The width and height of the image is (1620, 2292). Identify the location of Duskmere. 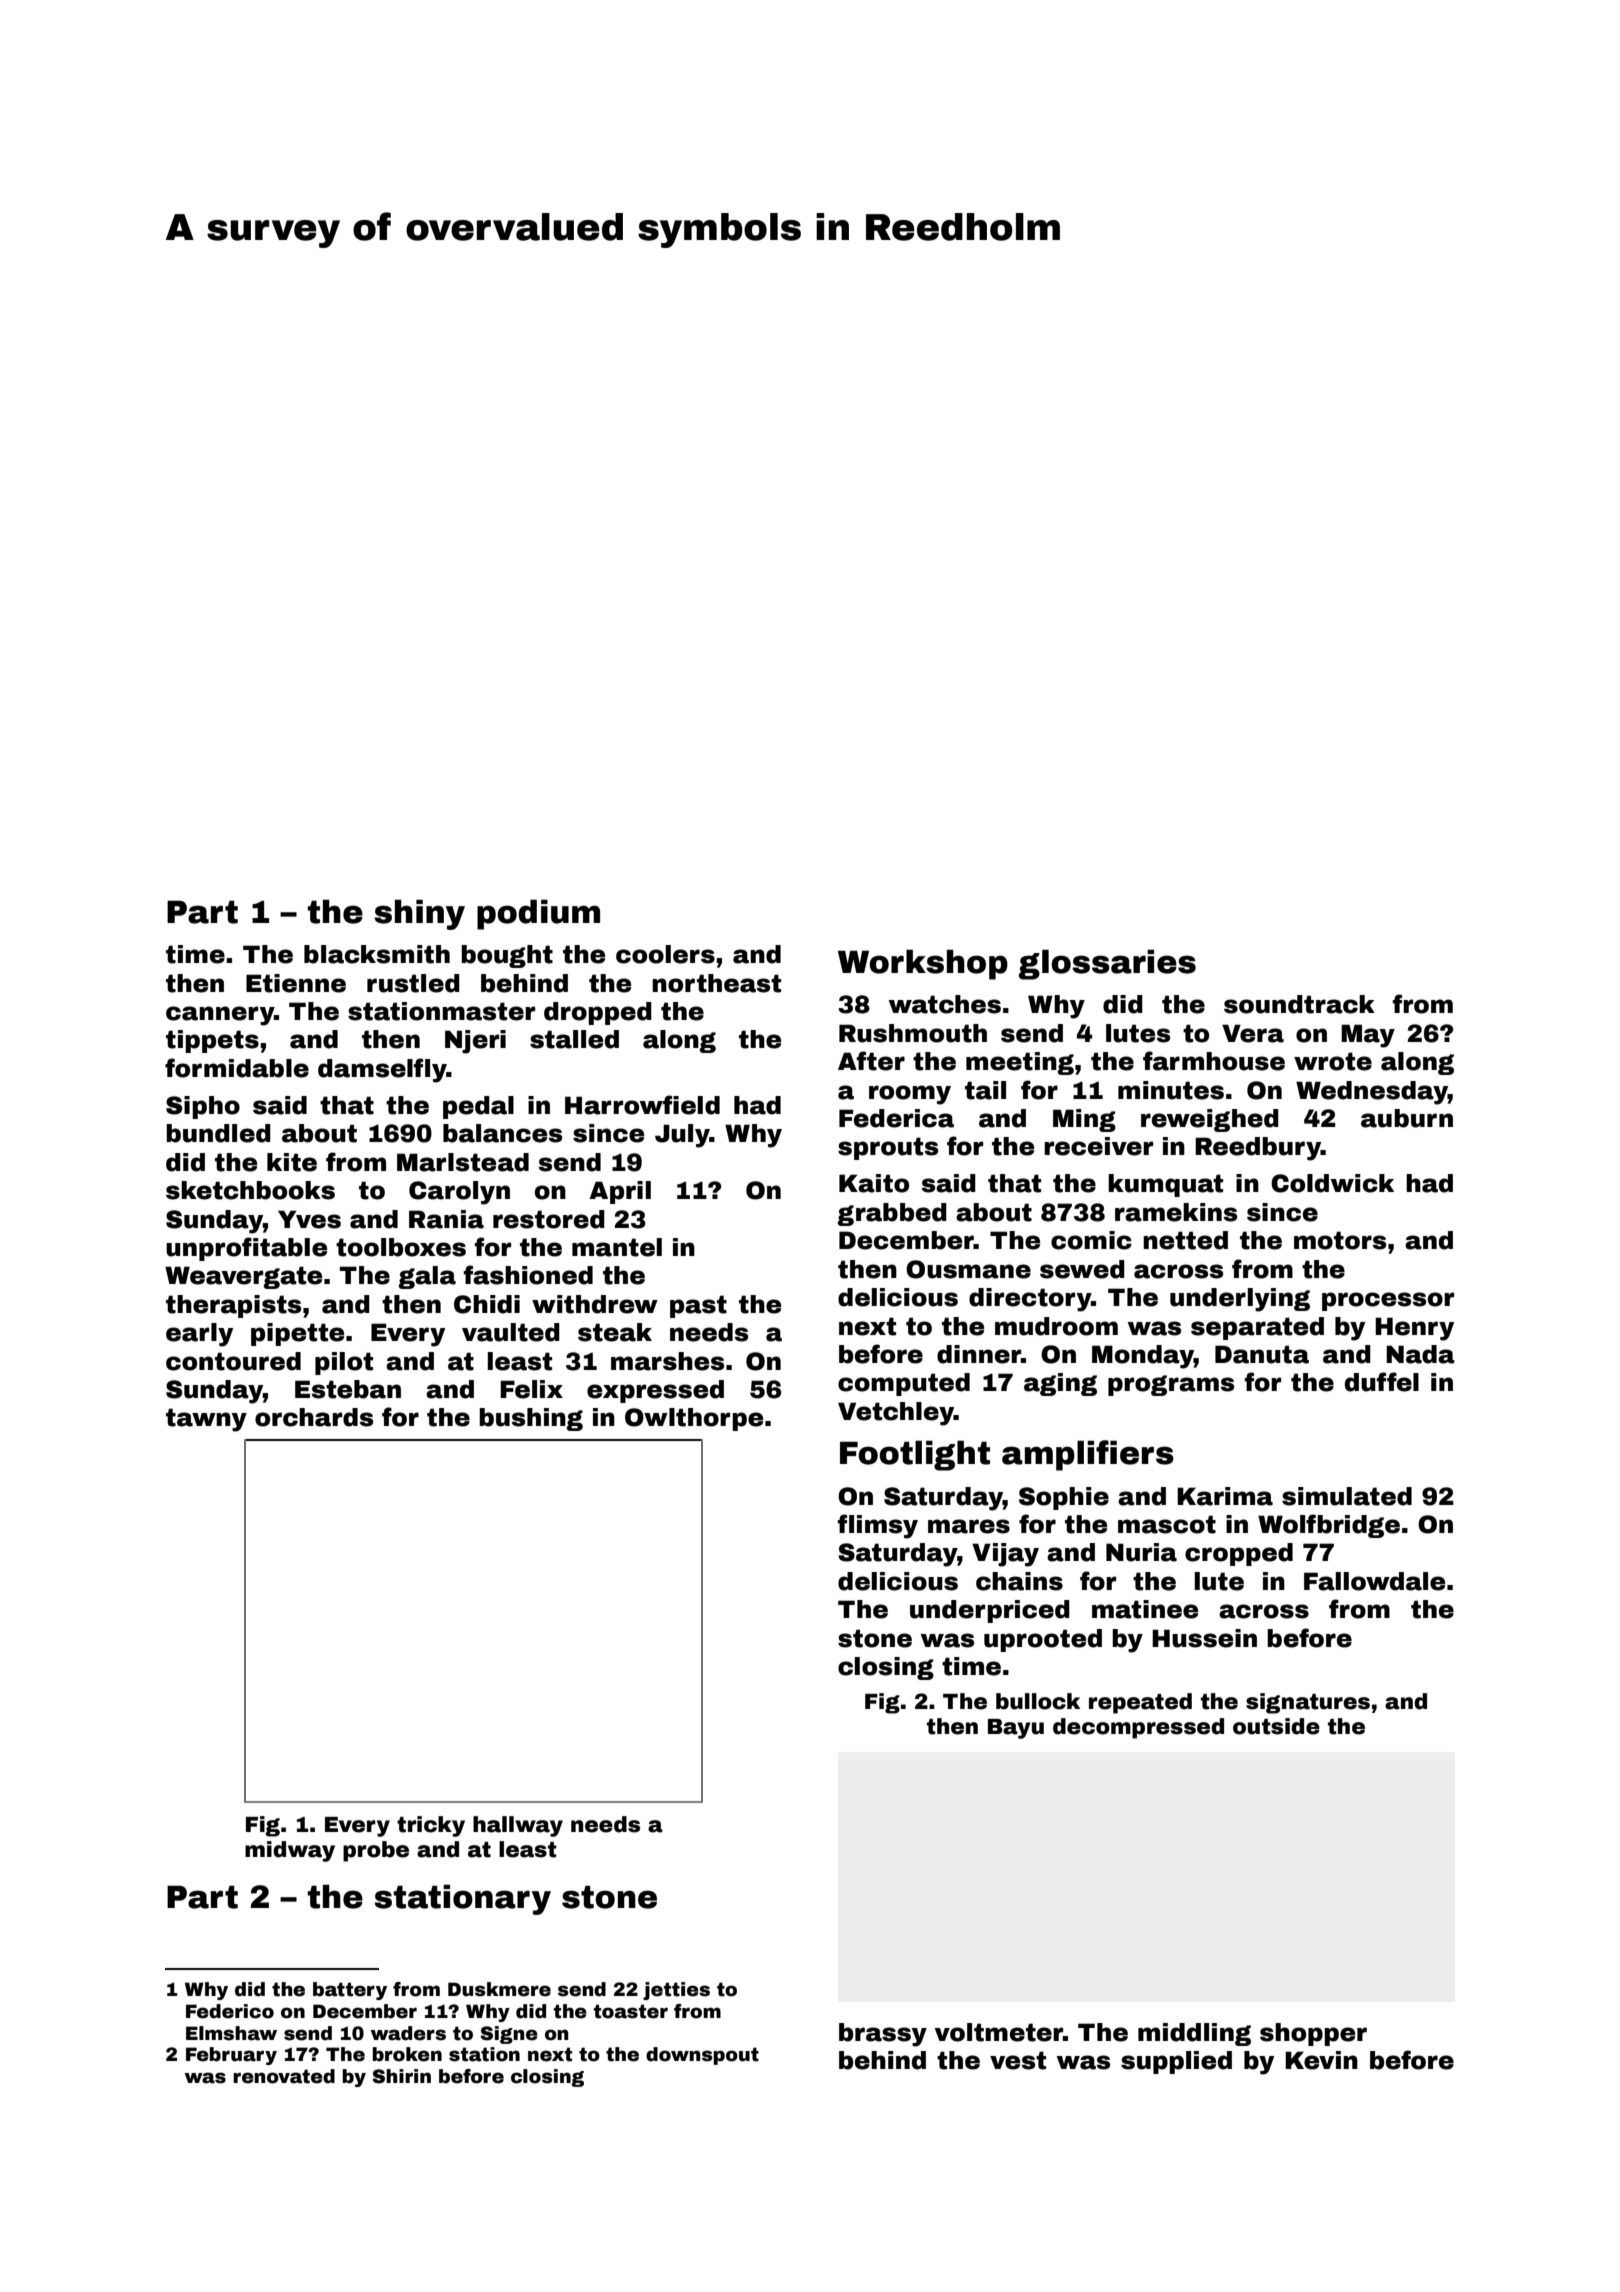
(499, 1989).
